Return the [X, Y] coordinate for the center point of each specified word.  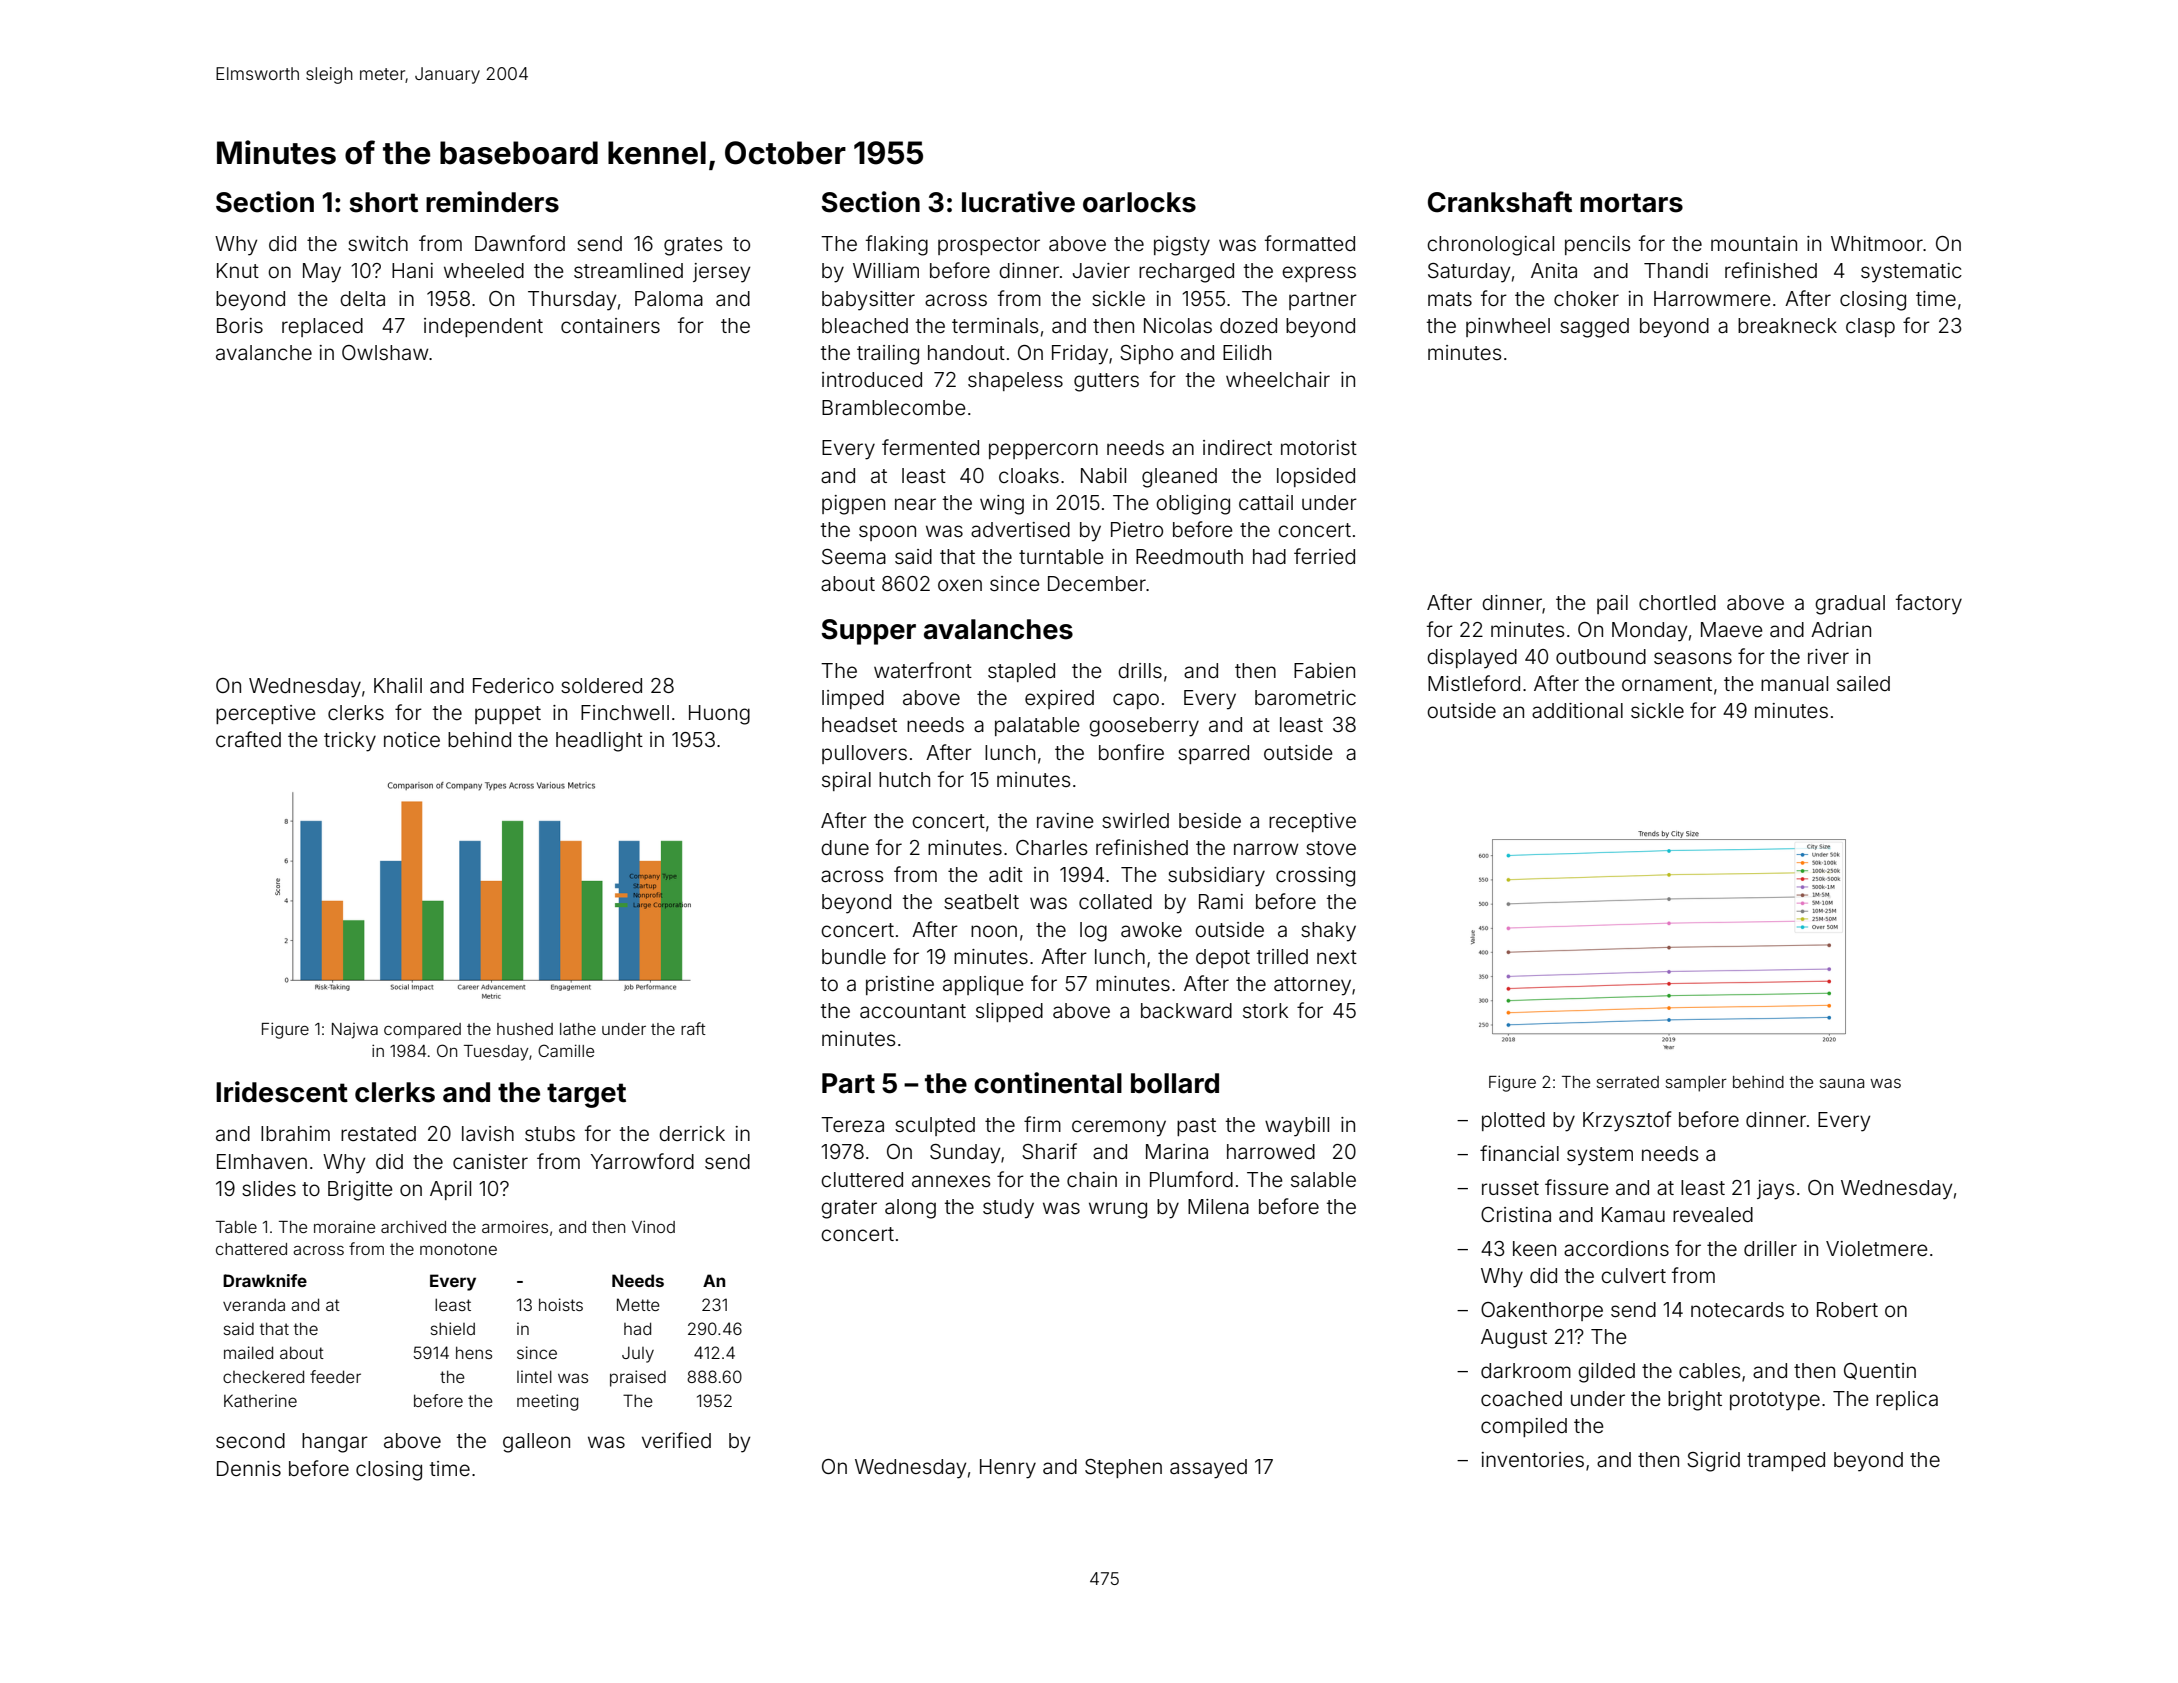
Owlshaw [385, 352]
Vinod [653, 1226]
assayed [1208, 1469]
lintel [534, 1376]
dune [845, 847]
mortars [1631, 203]
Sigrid [1713, 1462]
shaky [1328, 932]
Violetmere [1877, 1248]
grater [849, 1209]
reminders [492, 202]
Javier [1101, 270]
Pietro [1137, 529]
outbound [1601, 656]
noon [994, 931]
